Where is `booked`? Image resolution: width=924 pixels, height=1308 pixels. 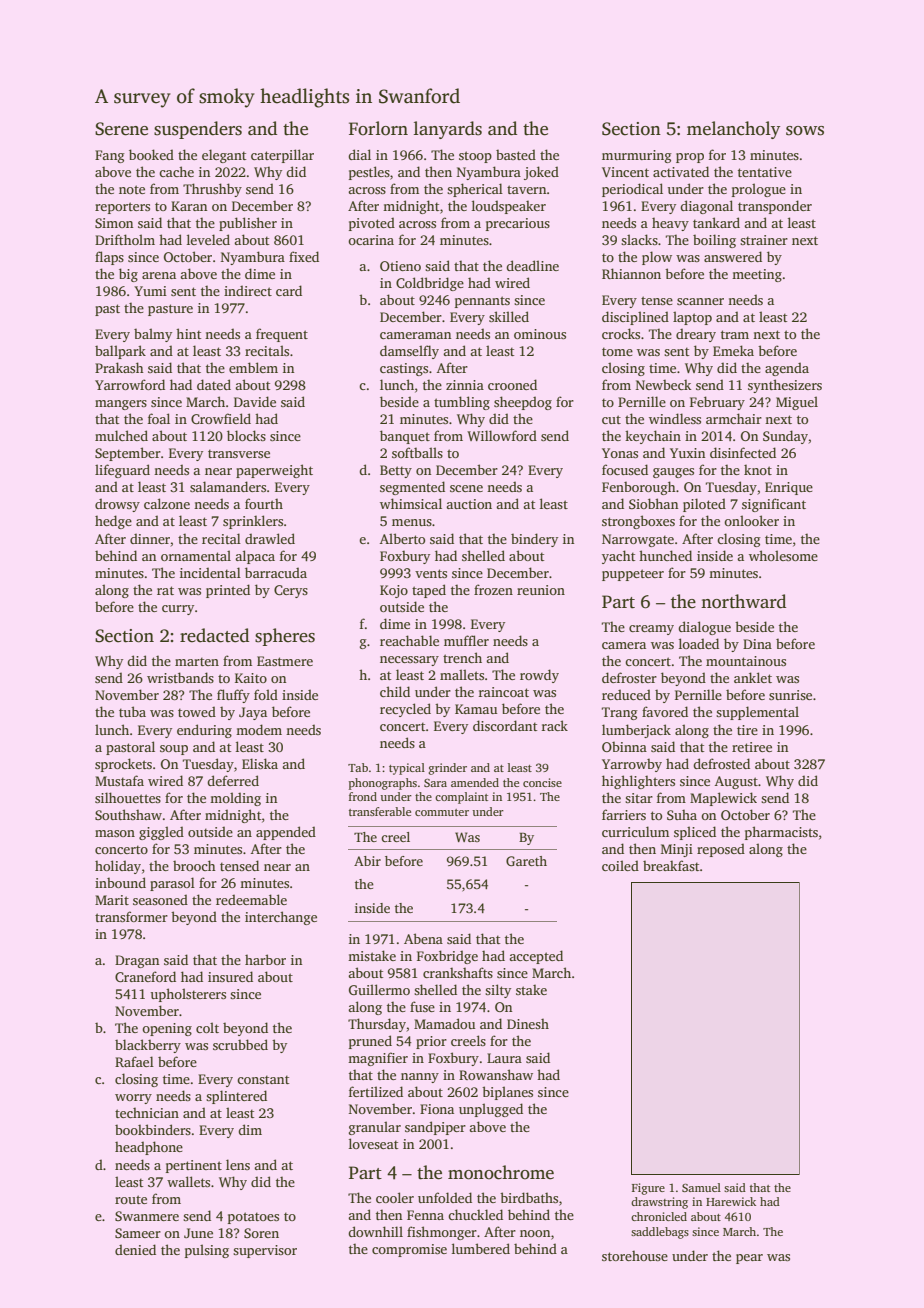 booked is located at coordinates (151, 154).
